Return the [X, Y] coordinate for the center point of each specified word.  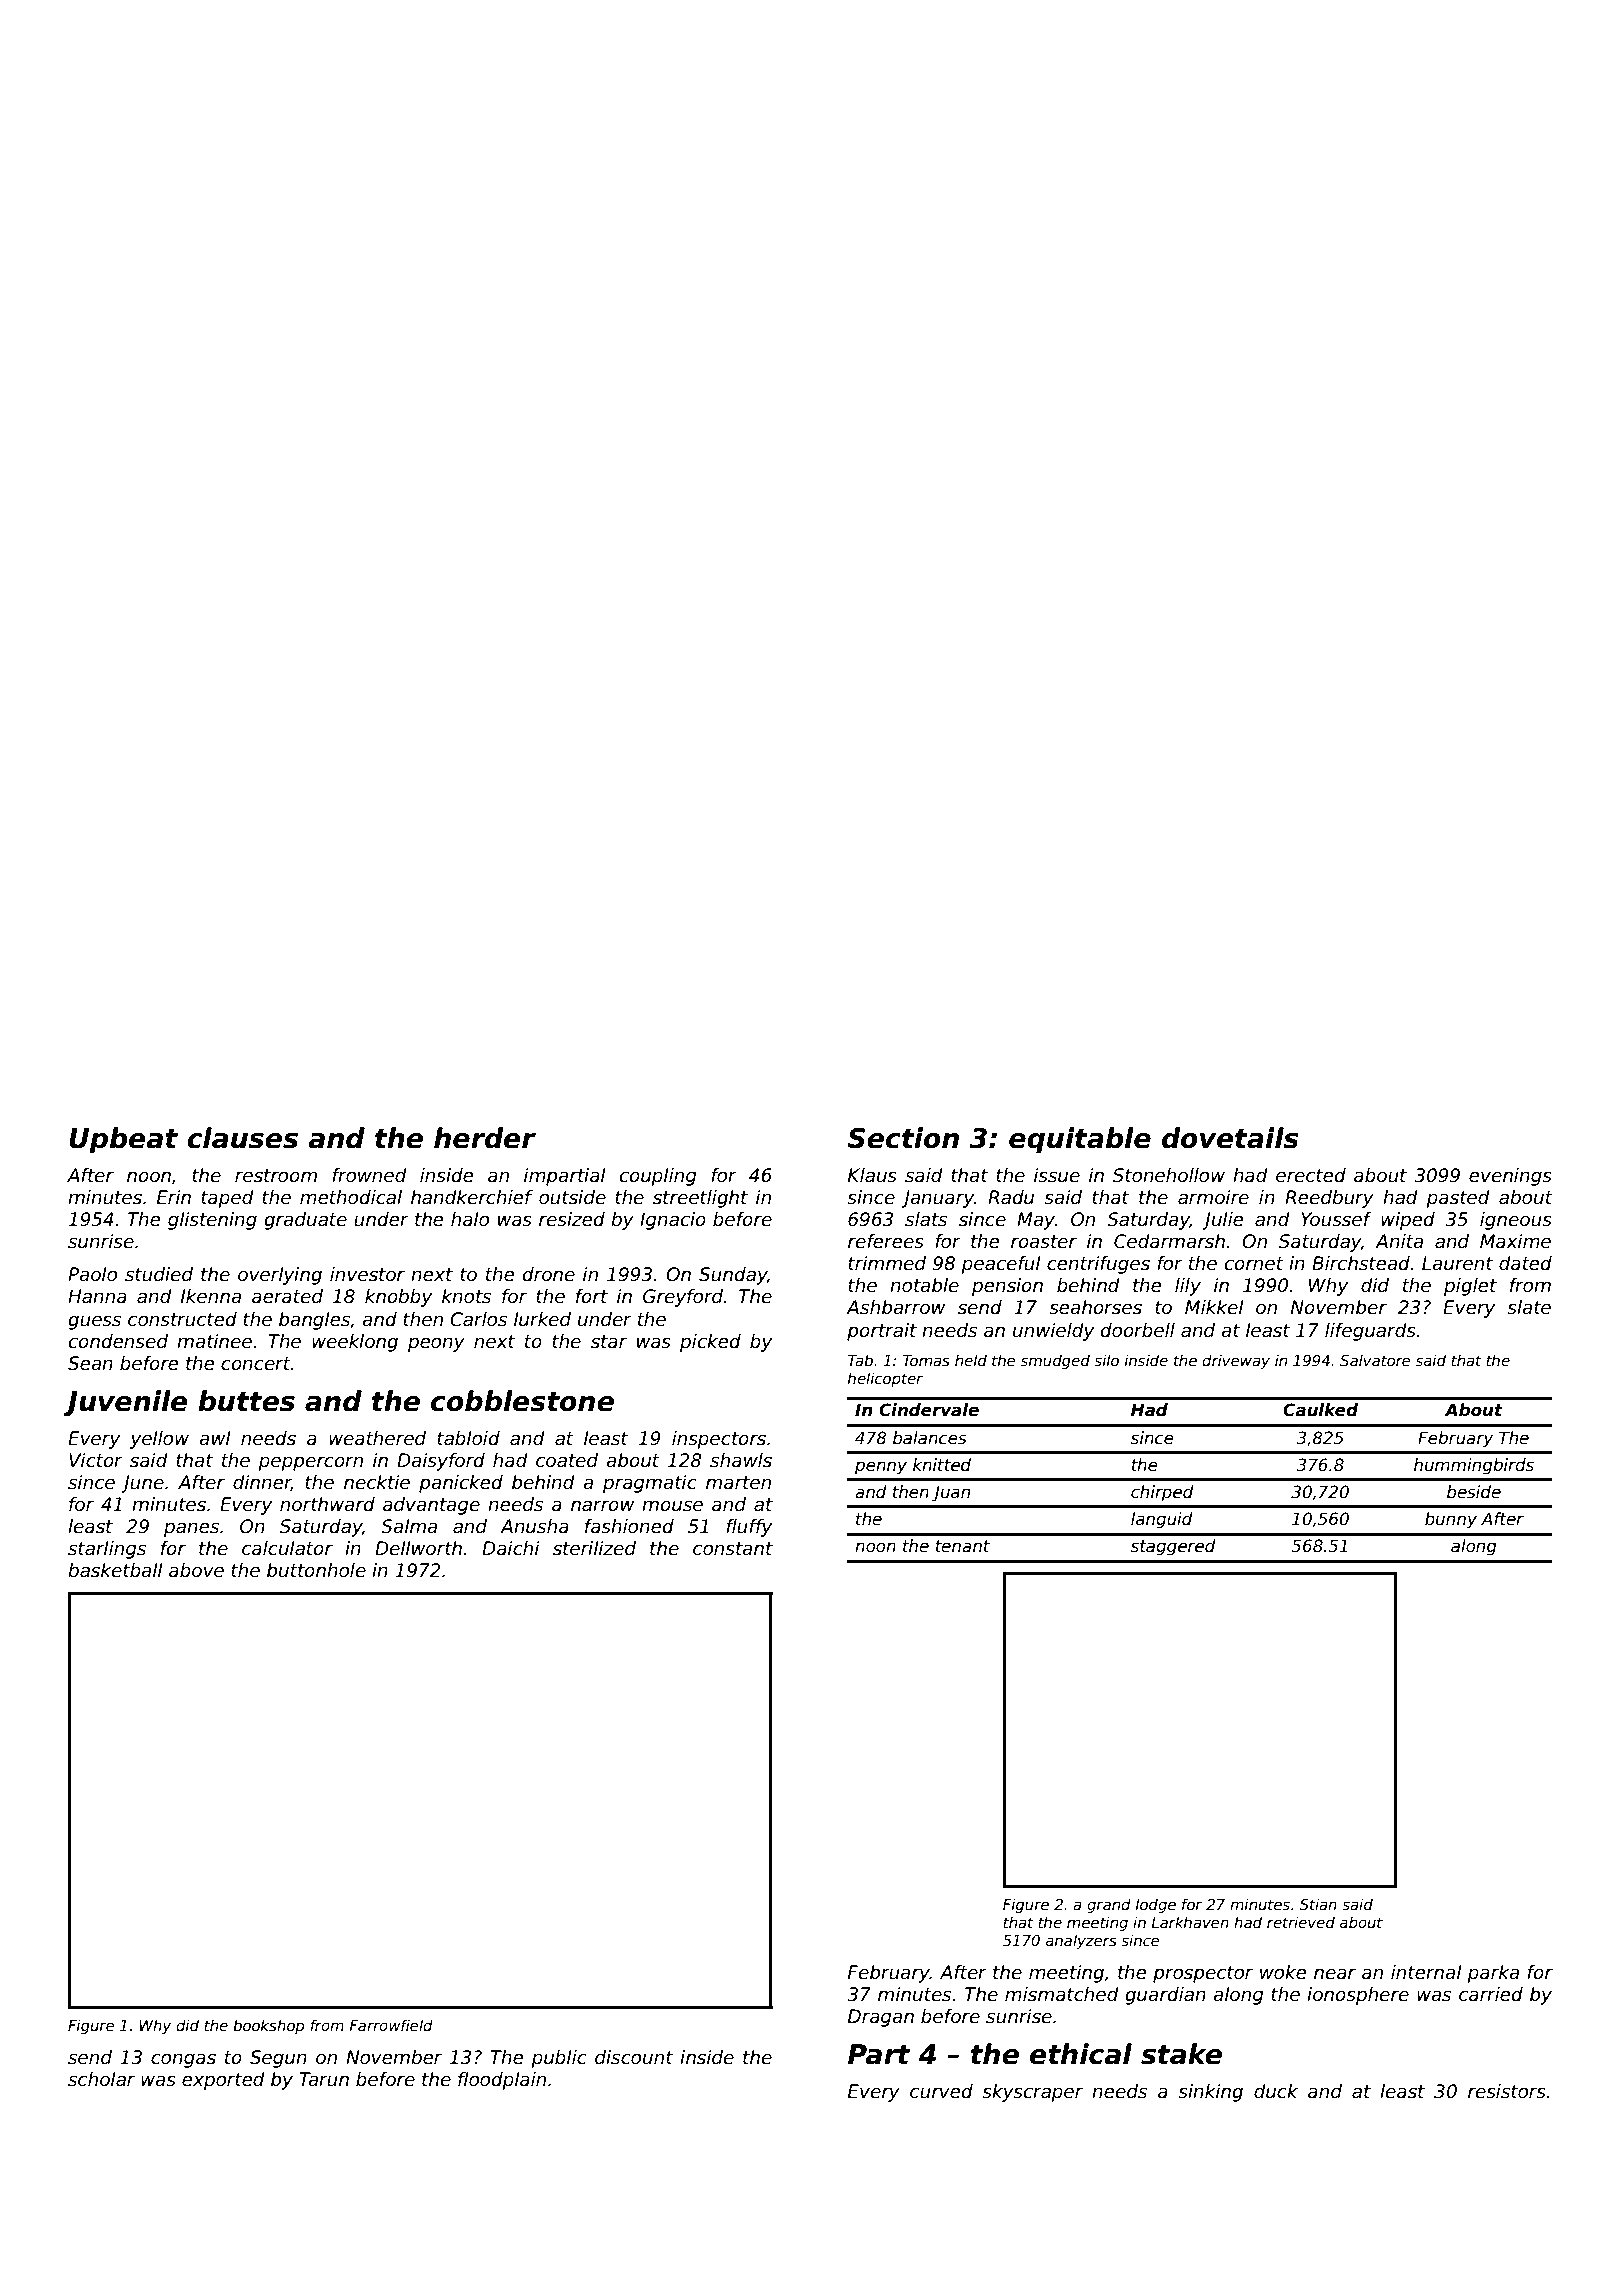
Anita [1399, 1241]
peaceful [1001, 1265]
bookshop [268, 2026]
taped [227, 1199]
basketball [115, 1570]
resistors [1507, 2091]
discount [634, 2057]
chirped [1162, 1493]
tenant [963, 1546]
